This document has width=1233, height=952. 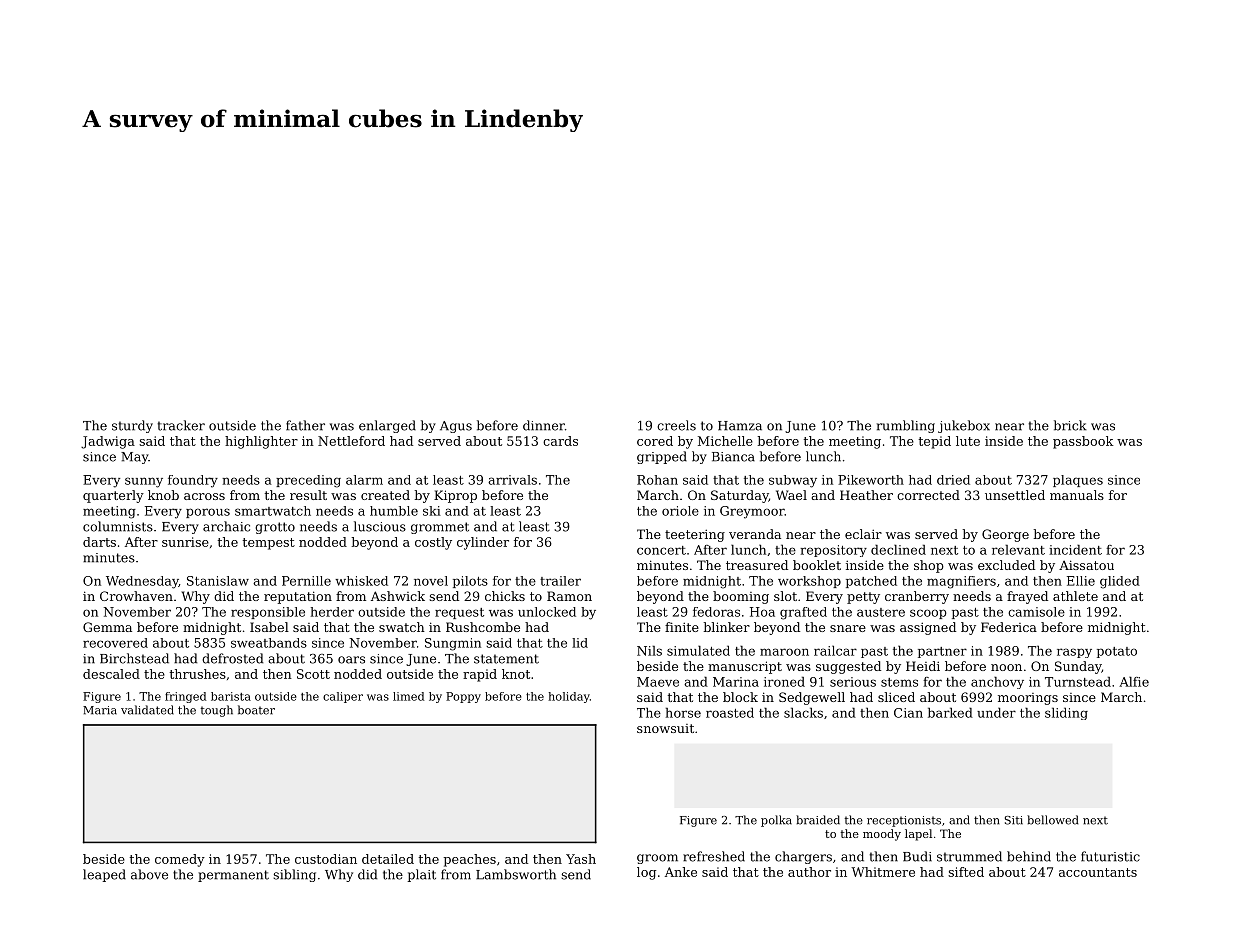 What do you see at coordinates (776, 821) in the document?
I see `polka` at bounding box center [776, 821].
